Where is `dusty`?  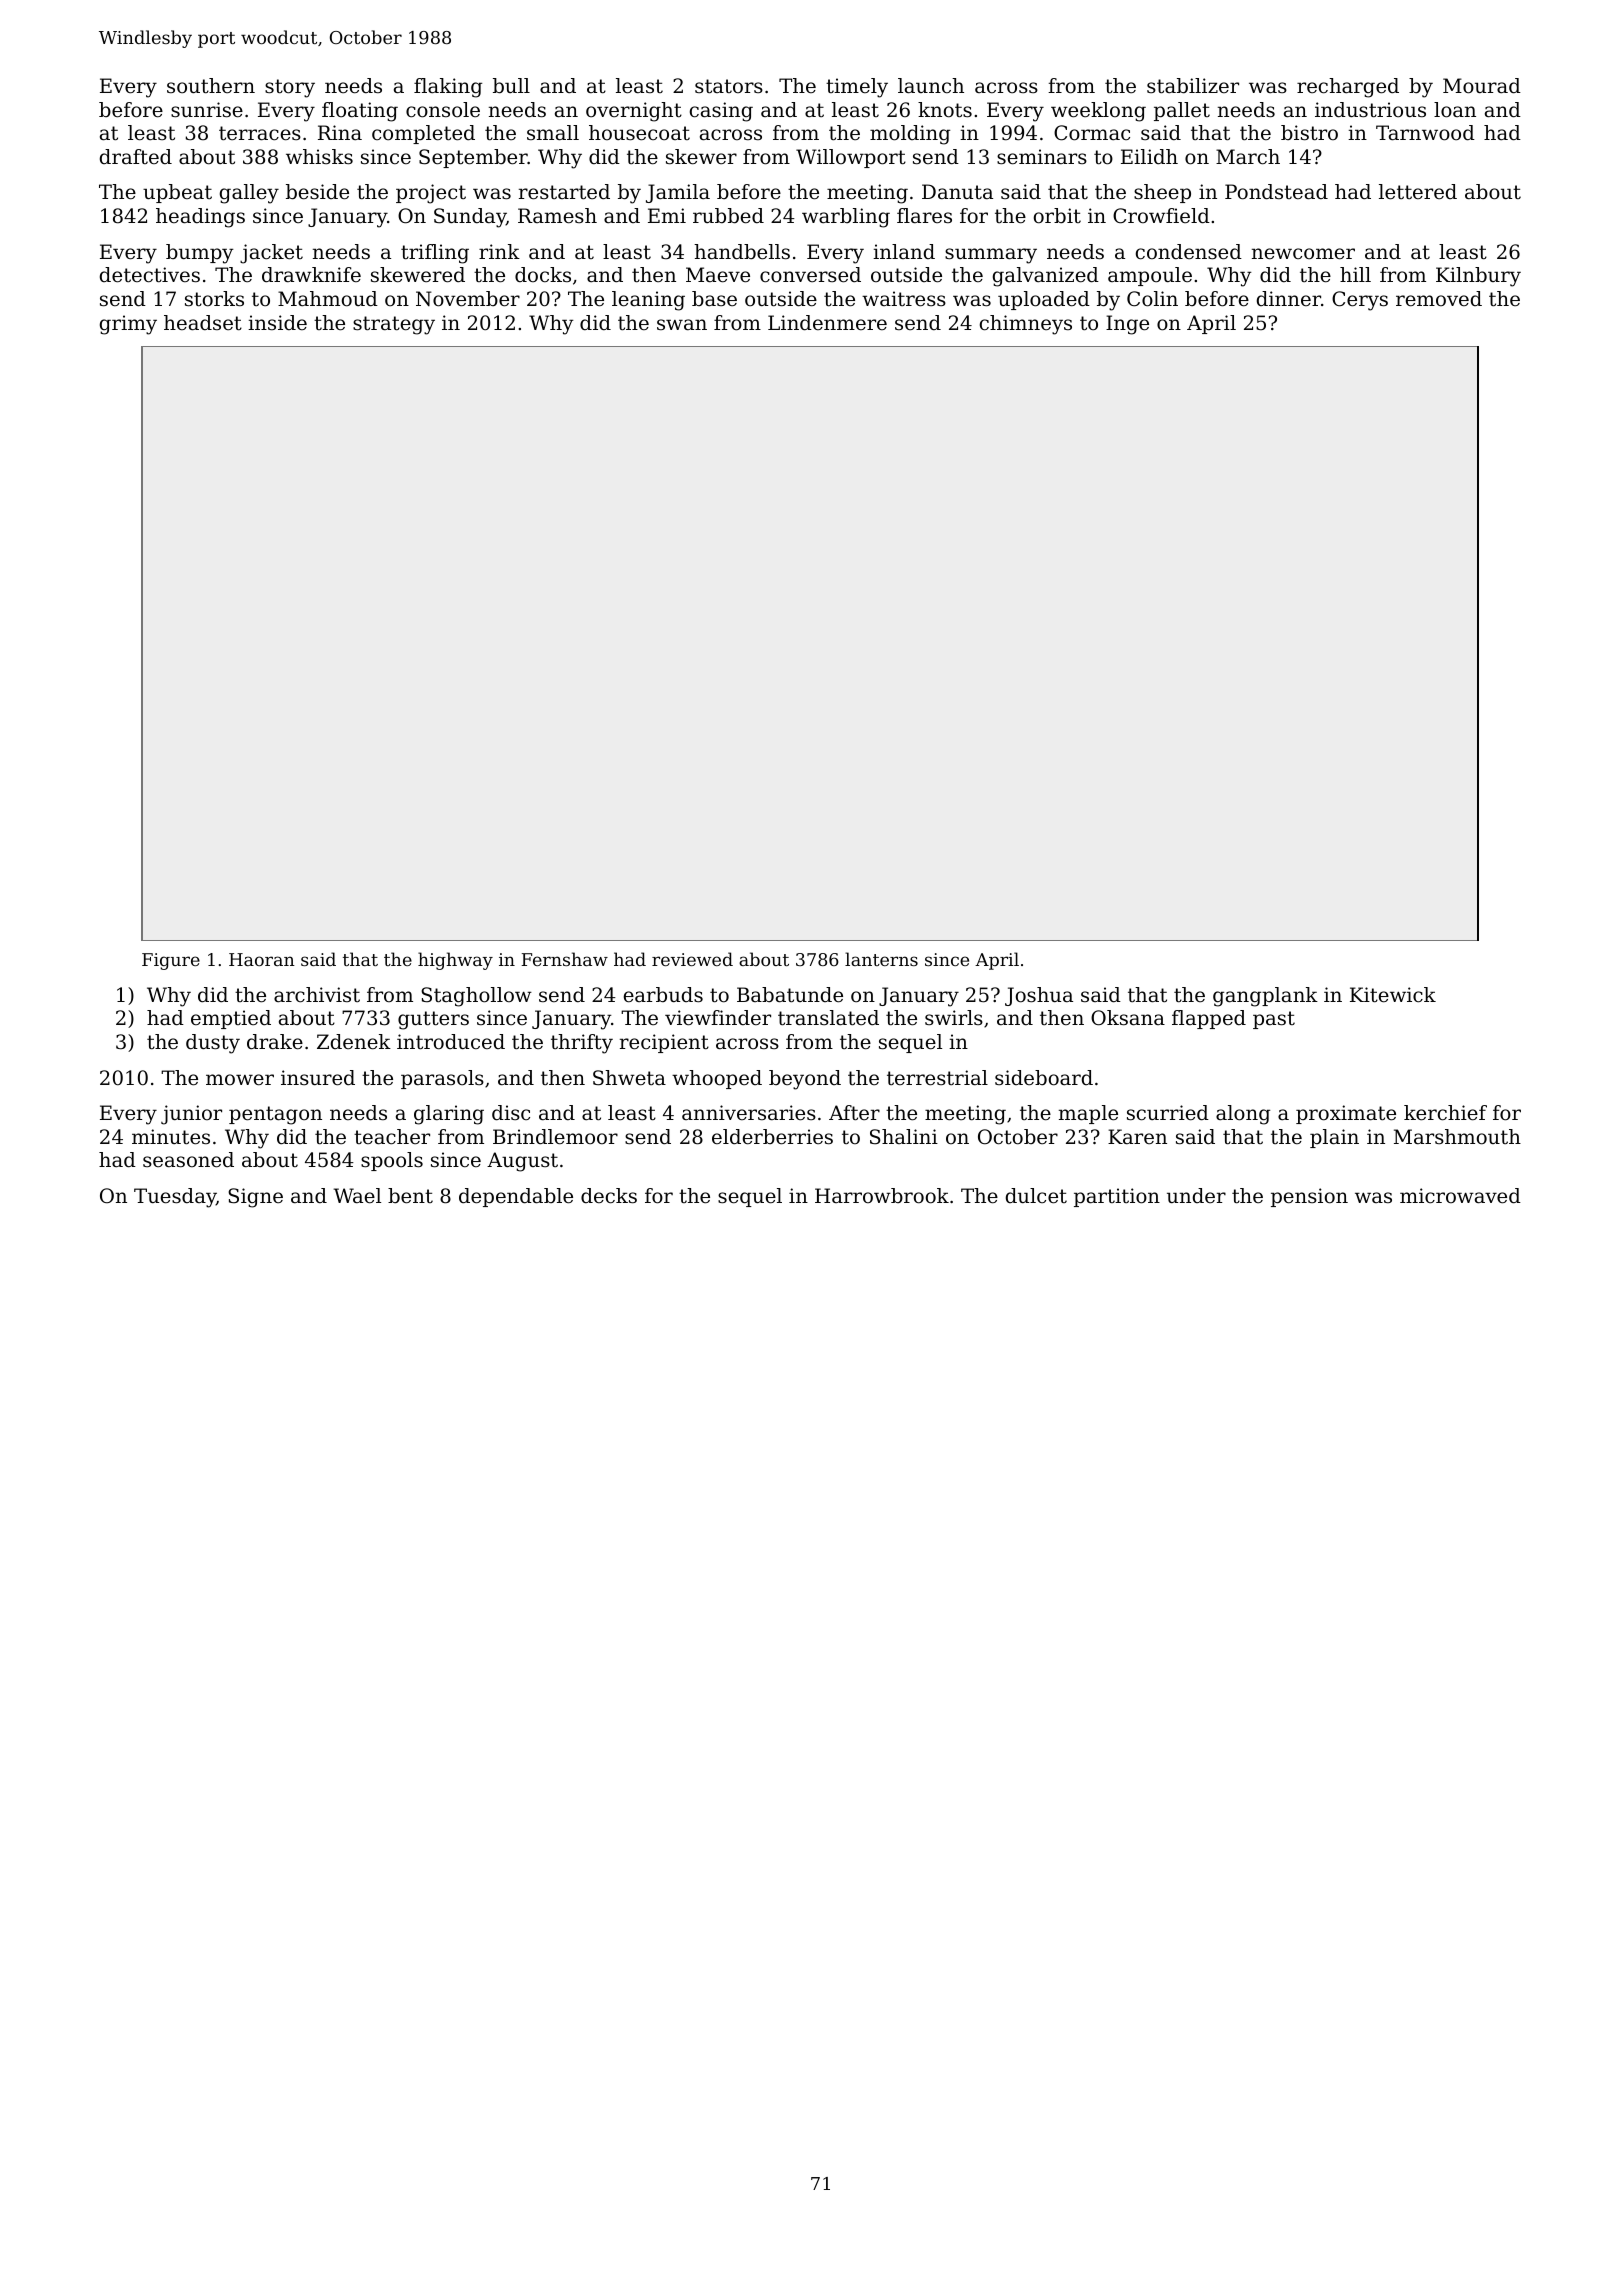 dusty is located at coordinates (213, 1044).
